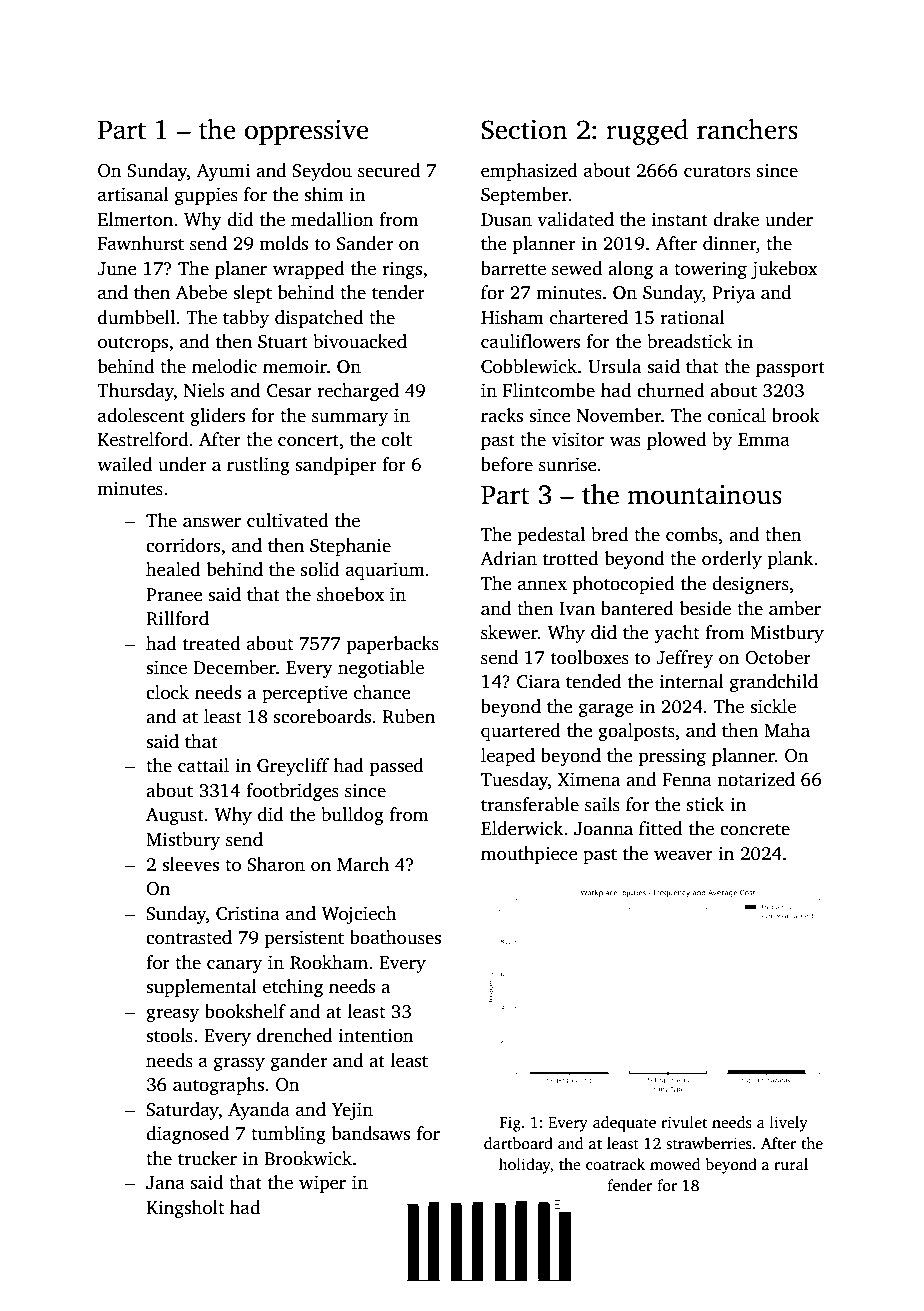 Image resolution: width=924 pixels, height=1311 pixels. Describe the element at coordinates (647, 132) in the screenshot. I see `rugged` at that location.
